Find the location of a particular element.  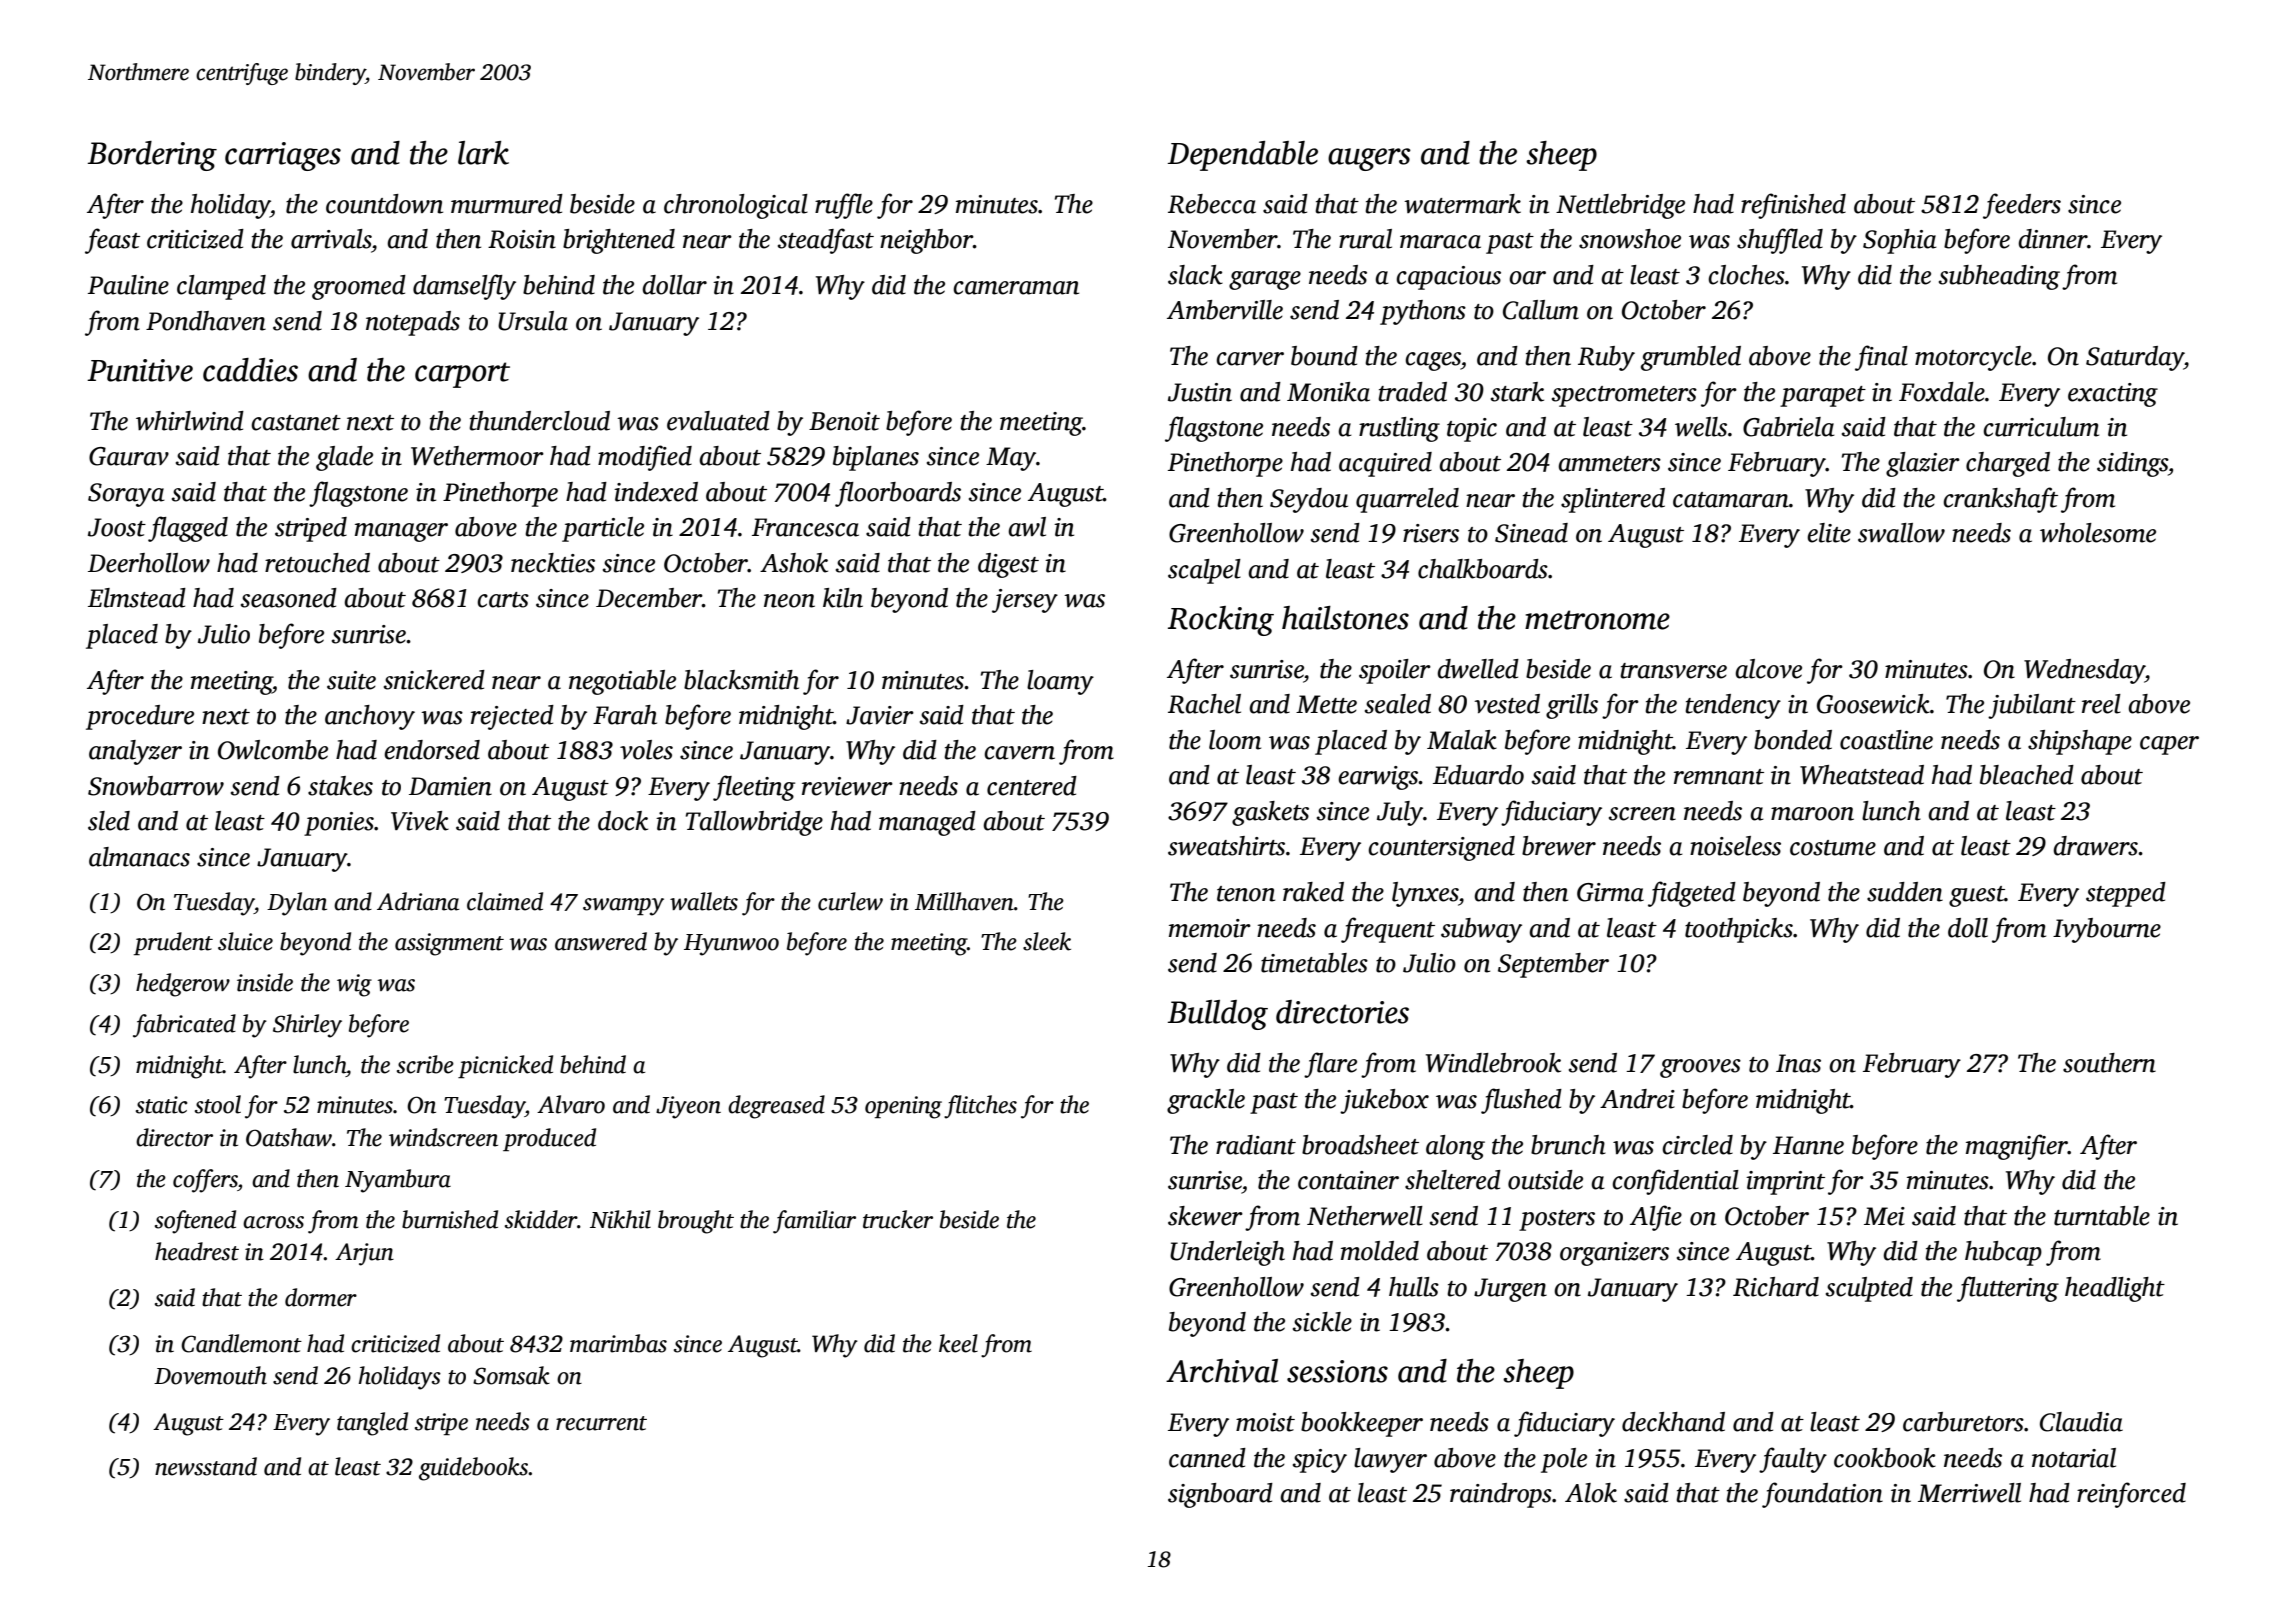

feeders is located at coordinates (2022, 206).
